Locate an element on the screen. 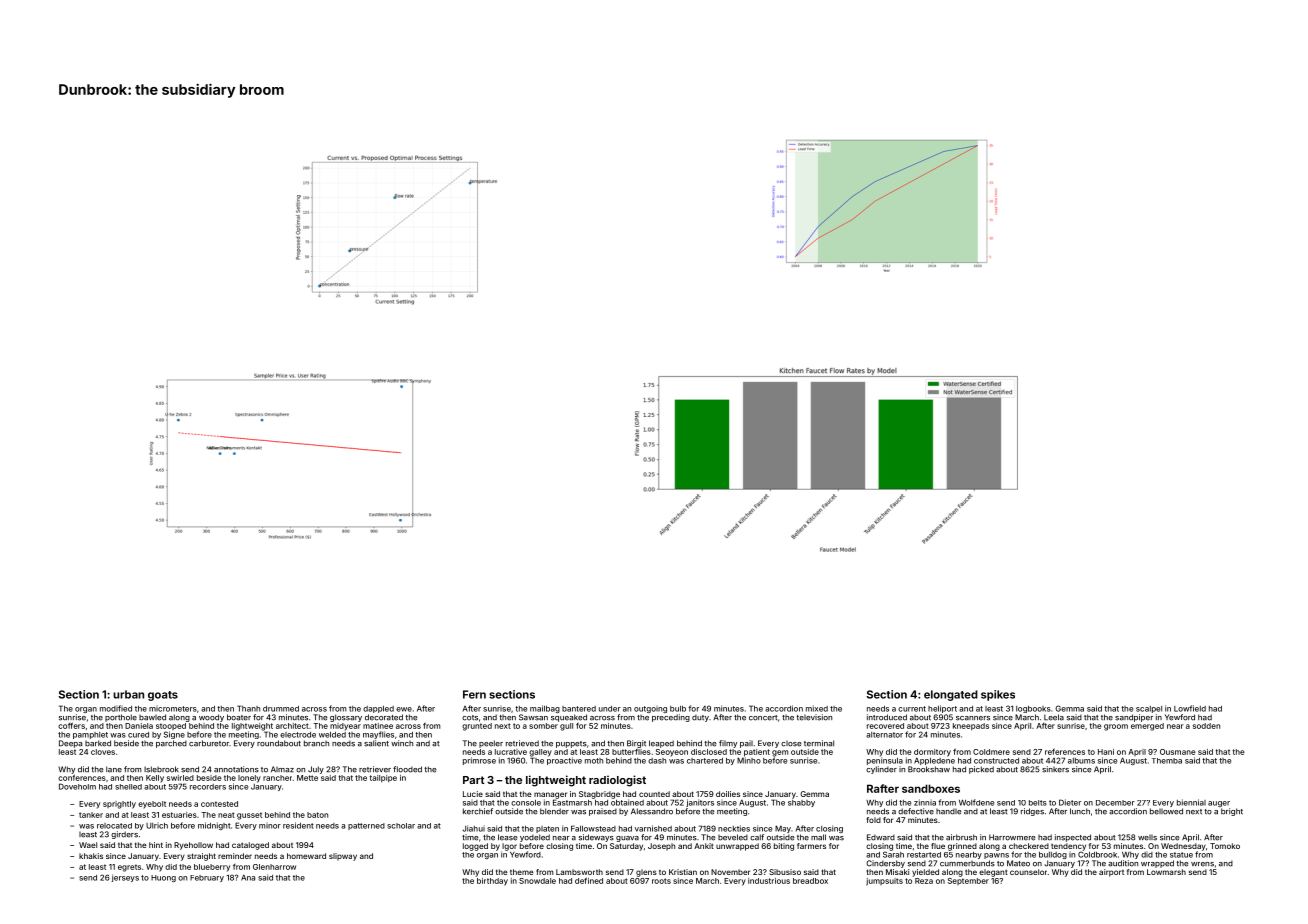 The height and width of the screenshot is (924, 1308). salient is located at coordinates (376, 743).
